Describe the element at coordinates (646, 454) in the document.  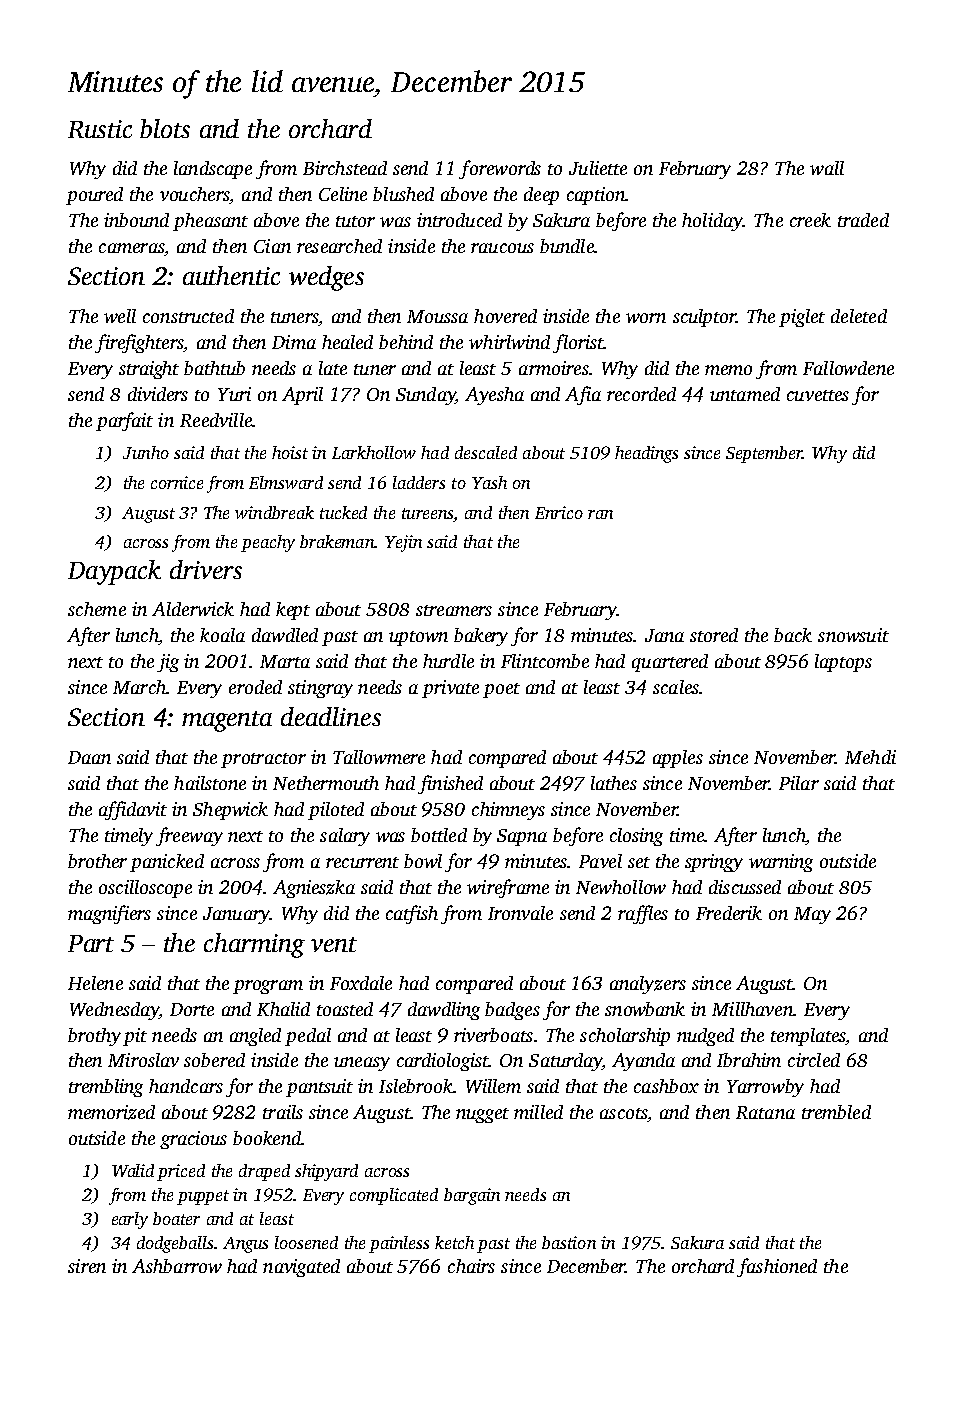
I see `headings` at that location.
